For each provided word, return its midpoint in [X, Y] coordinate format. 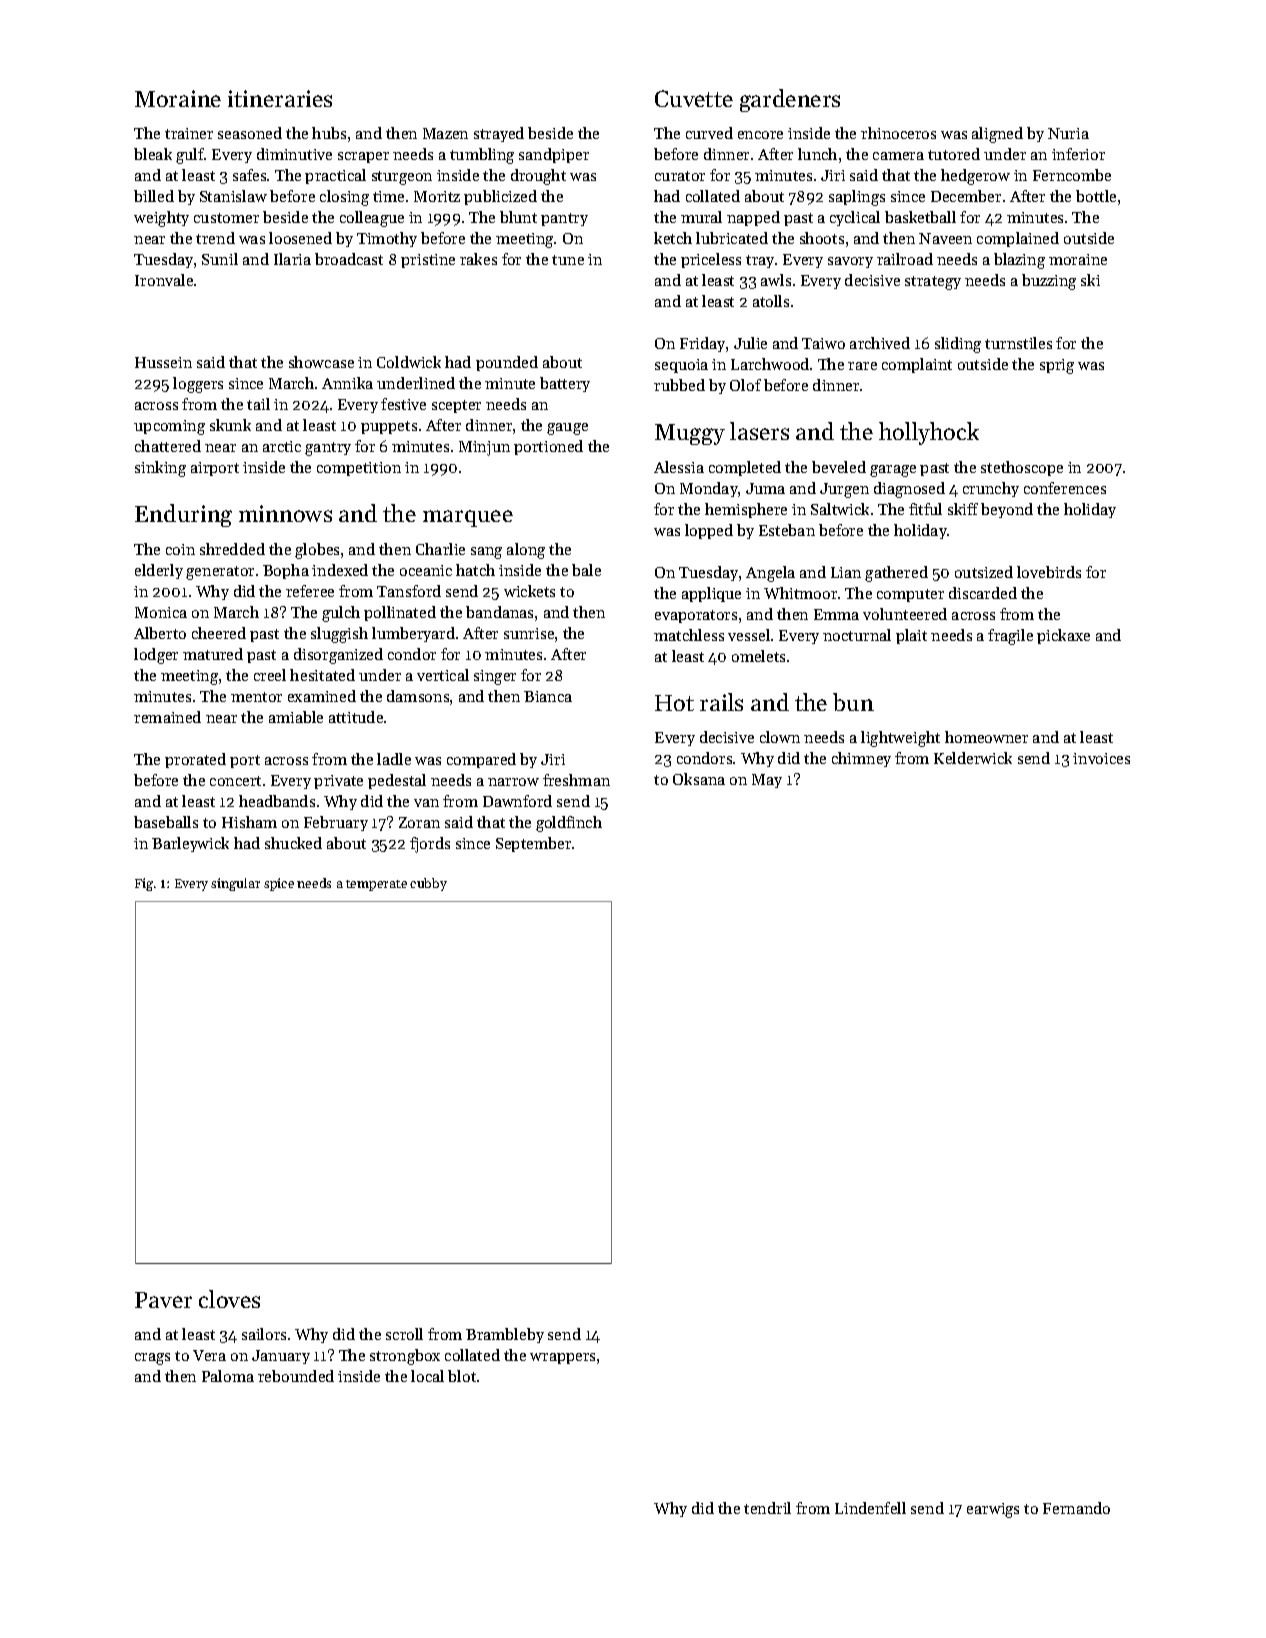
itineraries [280, 98]
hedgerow [975, 177]
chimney [861, 759]
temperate [376, 885]
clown [780, 737]
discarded [983, 593]
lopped [709, 531]
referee [310, 591]
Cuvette [694, 98]
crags [152, 1359]
